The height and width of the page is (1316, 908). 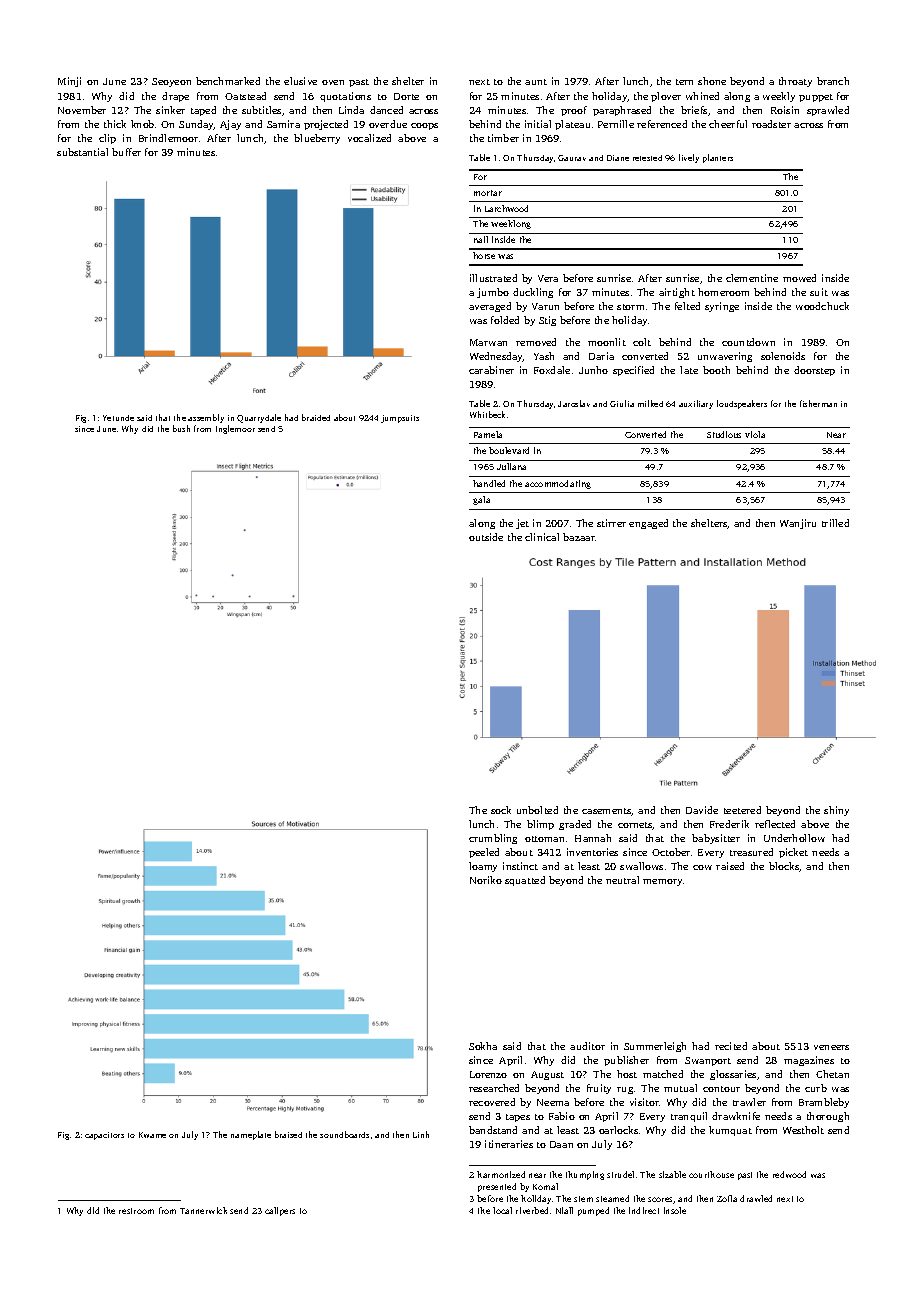 What do you see at coordinates (483, 1046) in the page?
I see `Sokha` at bounding box center [483, 1046].
